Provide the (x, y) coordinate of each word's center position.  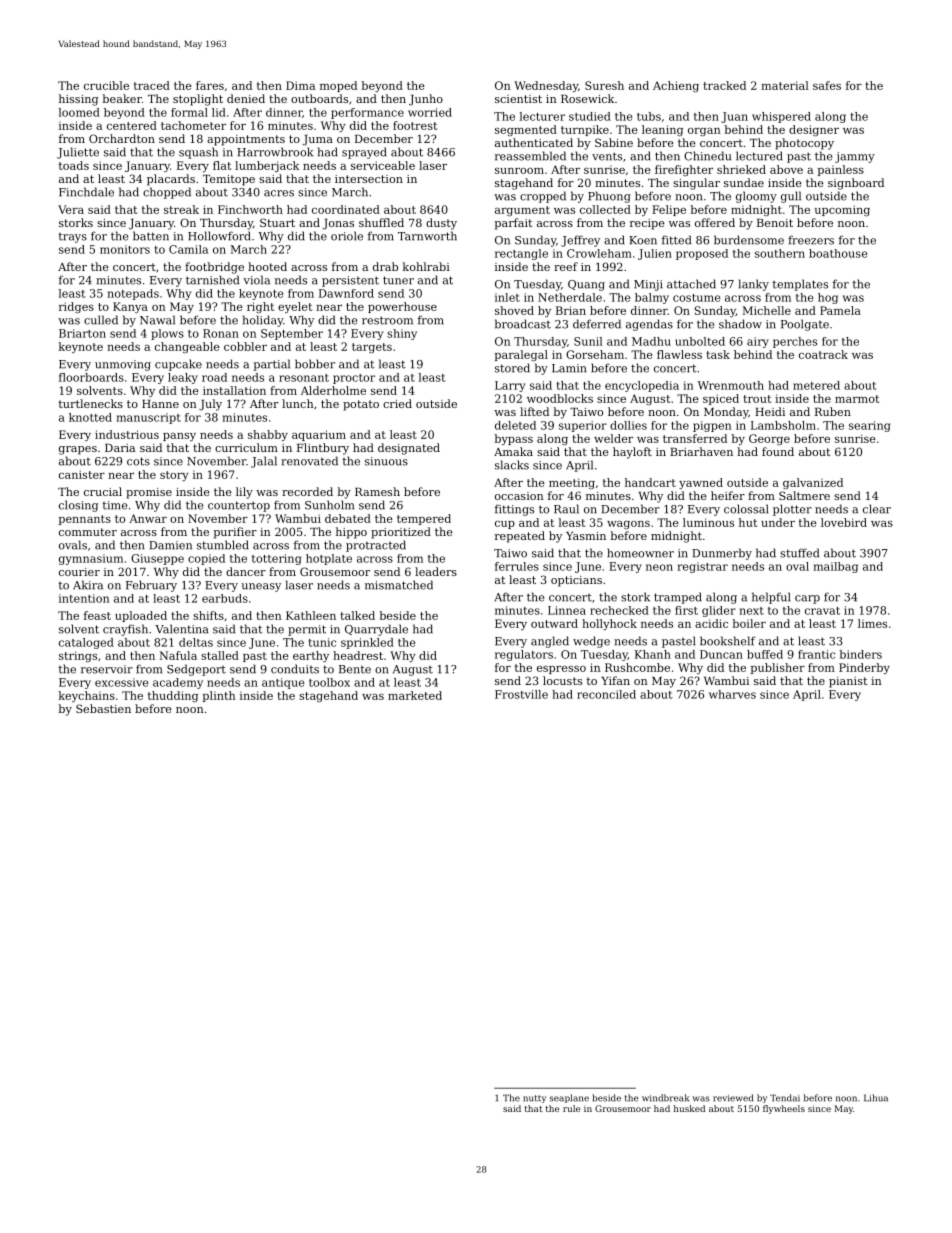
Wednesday (546, 86)
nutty (534, 1099)
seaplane (569, 1098)
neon (659, 567)
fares (210, 85)
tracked (724, 85)
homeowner (640, 553)
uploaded (141, 616)
